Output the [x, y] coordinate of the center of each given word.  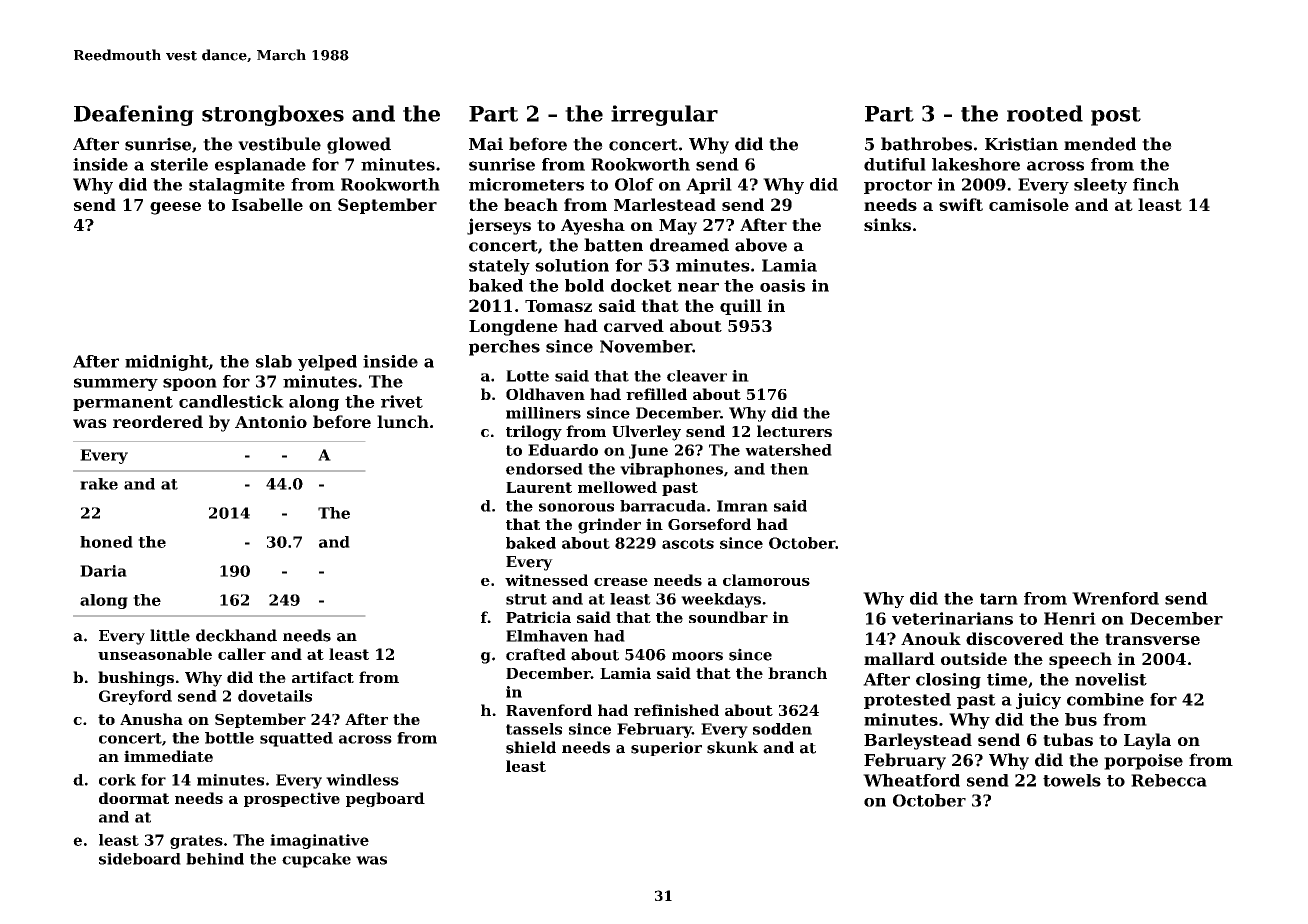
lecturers [794, 431]
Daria [103, 571]
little [170, 635]
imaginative [319, 841]
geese [175, 208]
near [698, 287]
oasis [782, 285]
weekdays [721, 600]
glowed [359, 145]
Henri [1070, 618]
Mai [486, 144]
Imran [742, 506]
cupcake [316, 860]
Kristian [1021, 144]
